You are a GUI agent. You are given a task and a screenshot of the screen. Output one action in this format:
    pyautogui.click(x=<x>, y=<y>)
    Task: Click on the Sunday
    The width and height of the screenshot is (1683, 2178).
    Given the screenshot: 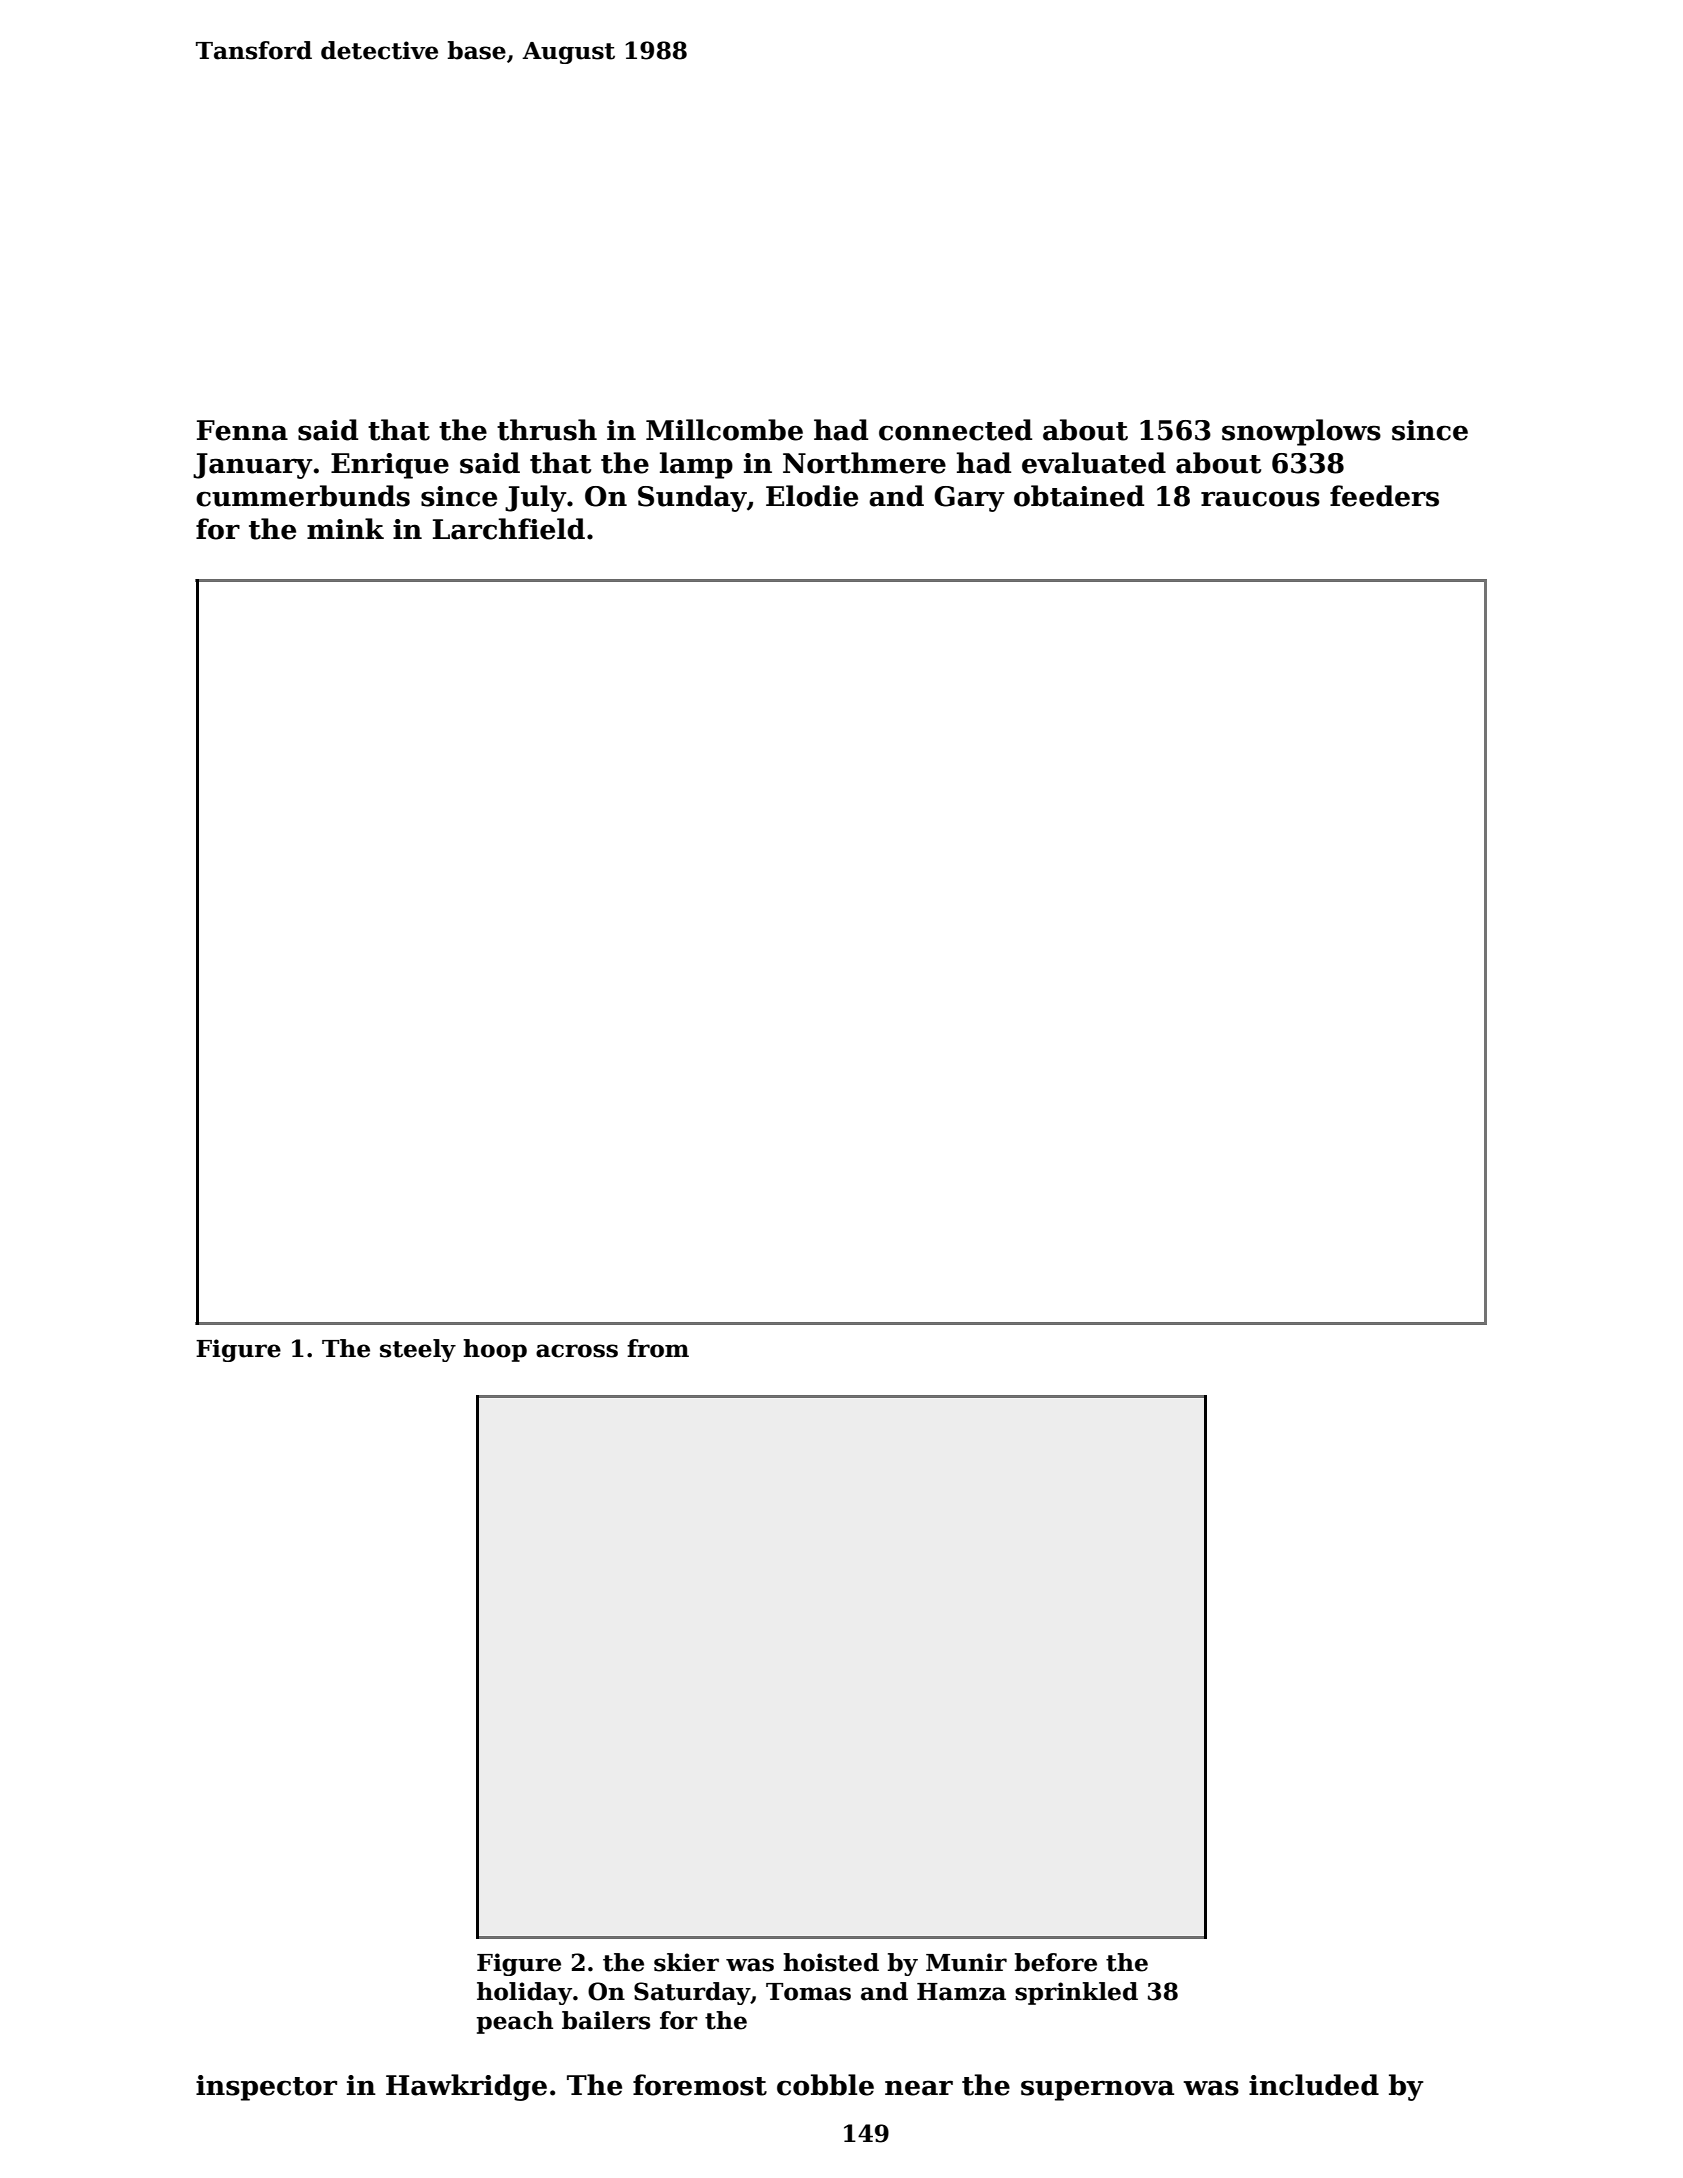 What is the action you would take?
    pyautogui.click(x=692, y=498)
